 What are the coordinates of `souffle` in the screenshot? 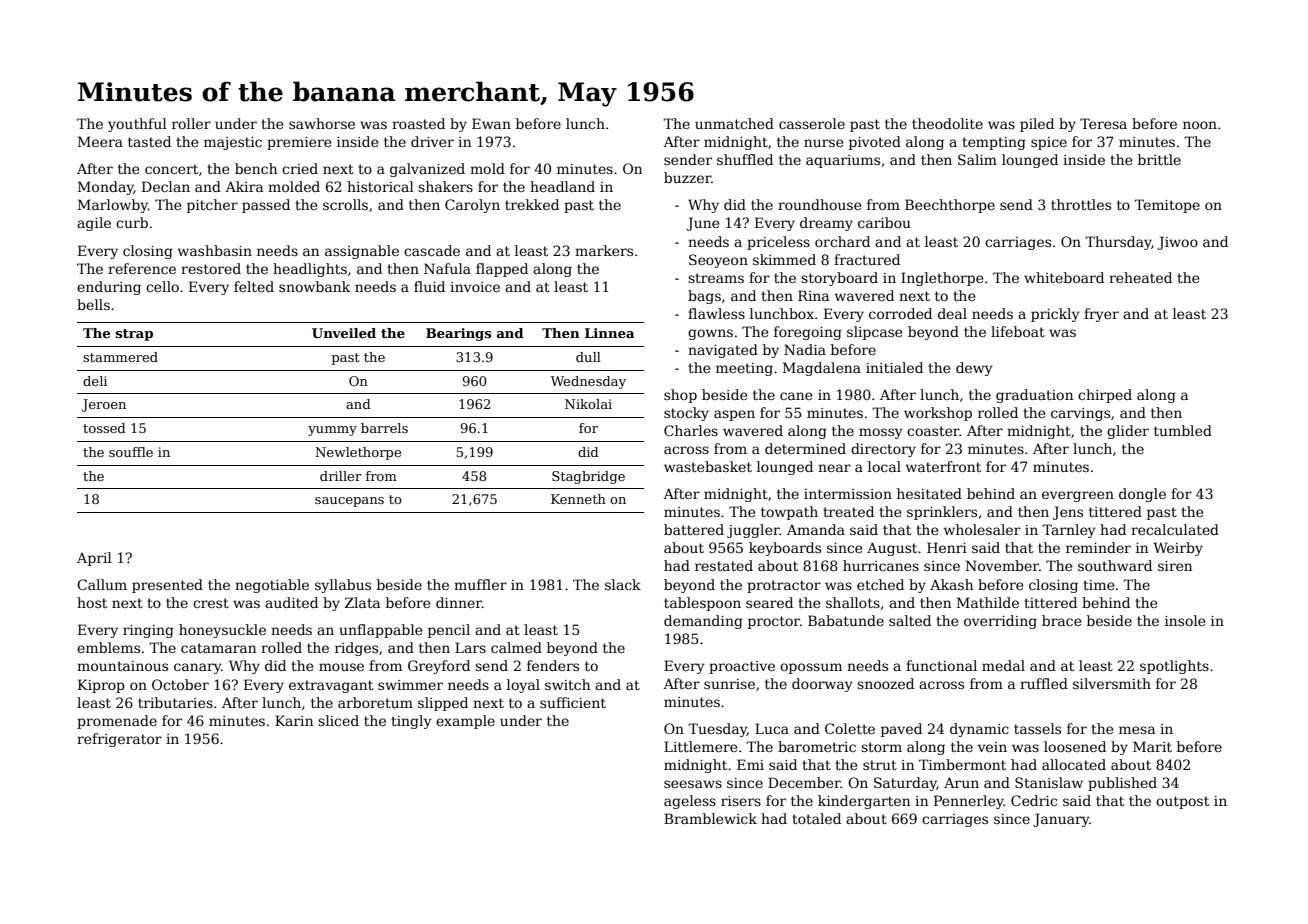 It's located at (131, 452).
